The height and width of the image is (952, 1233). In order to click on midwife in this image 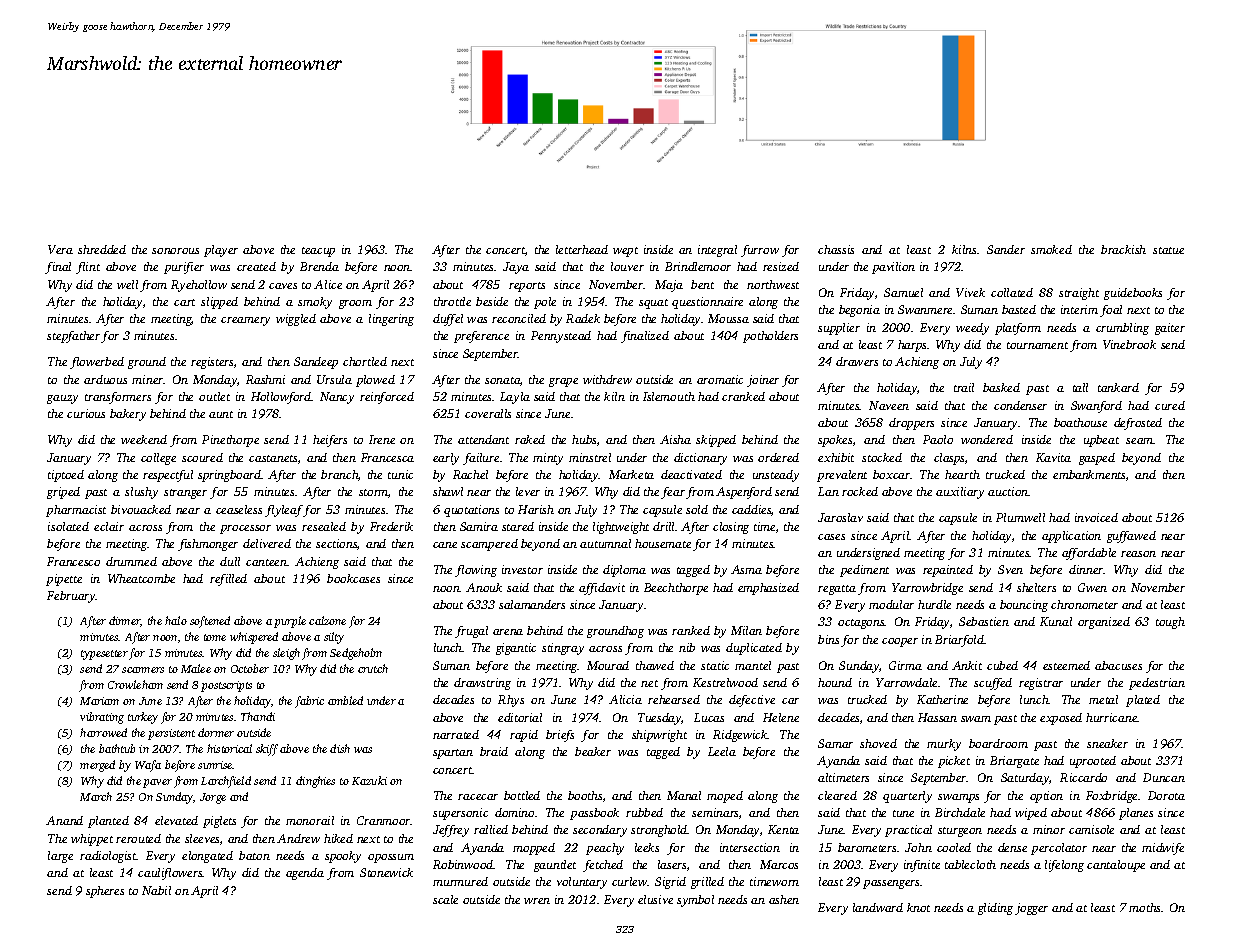, I will do `click(1163, 849)`.
